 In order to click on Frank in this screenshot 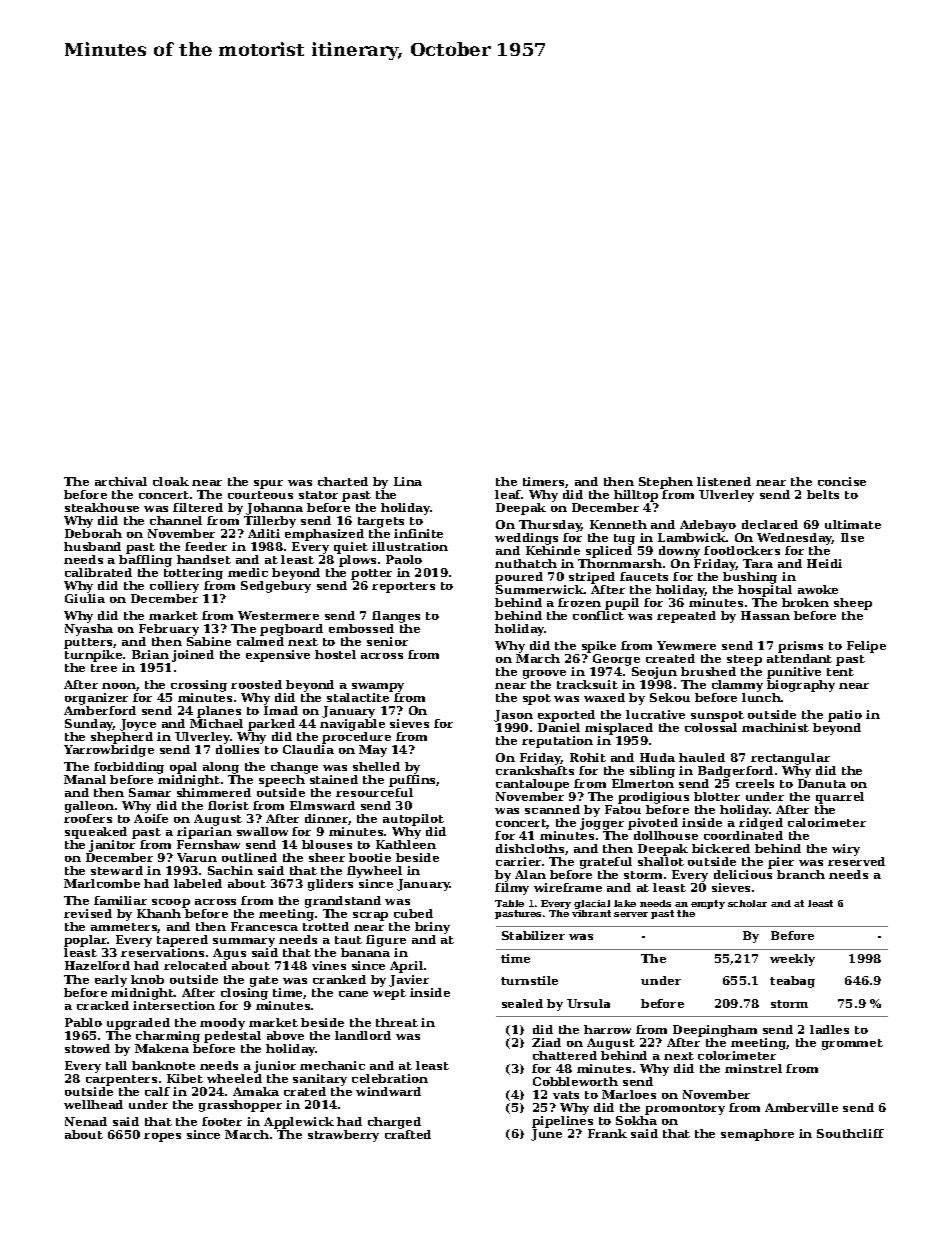, I will do `click(607, 1133)`.
